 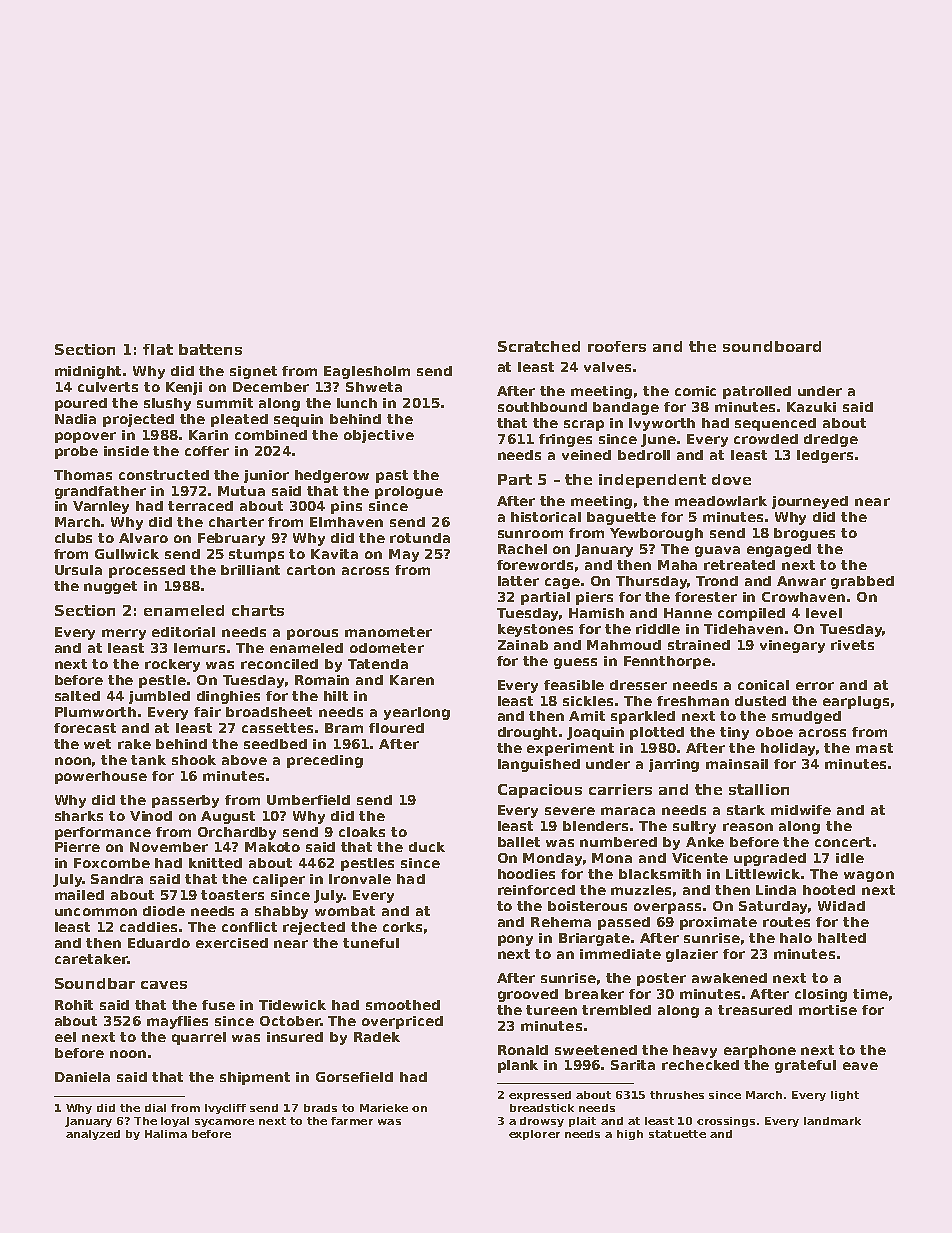 I want to click on statuette, so click(x=677, y=1134).
